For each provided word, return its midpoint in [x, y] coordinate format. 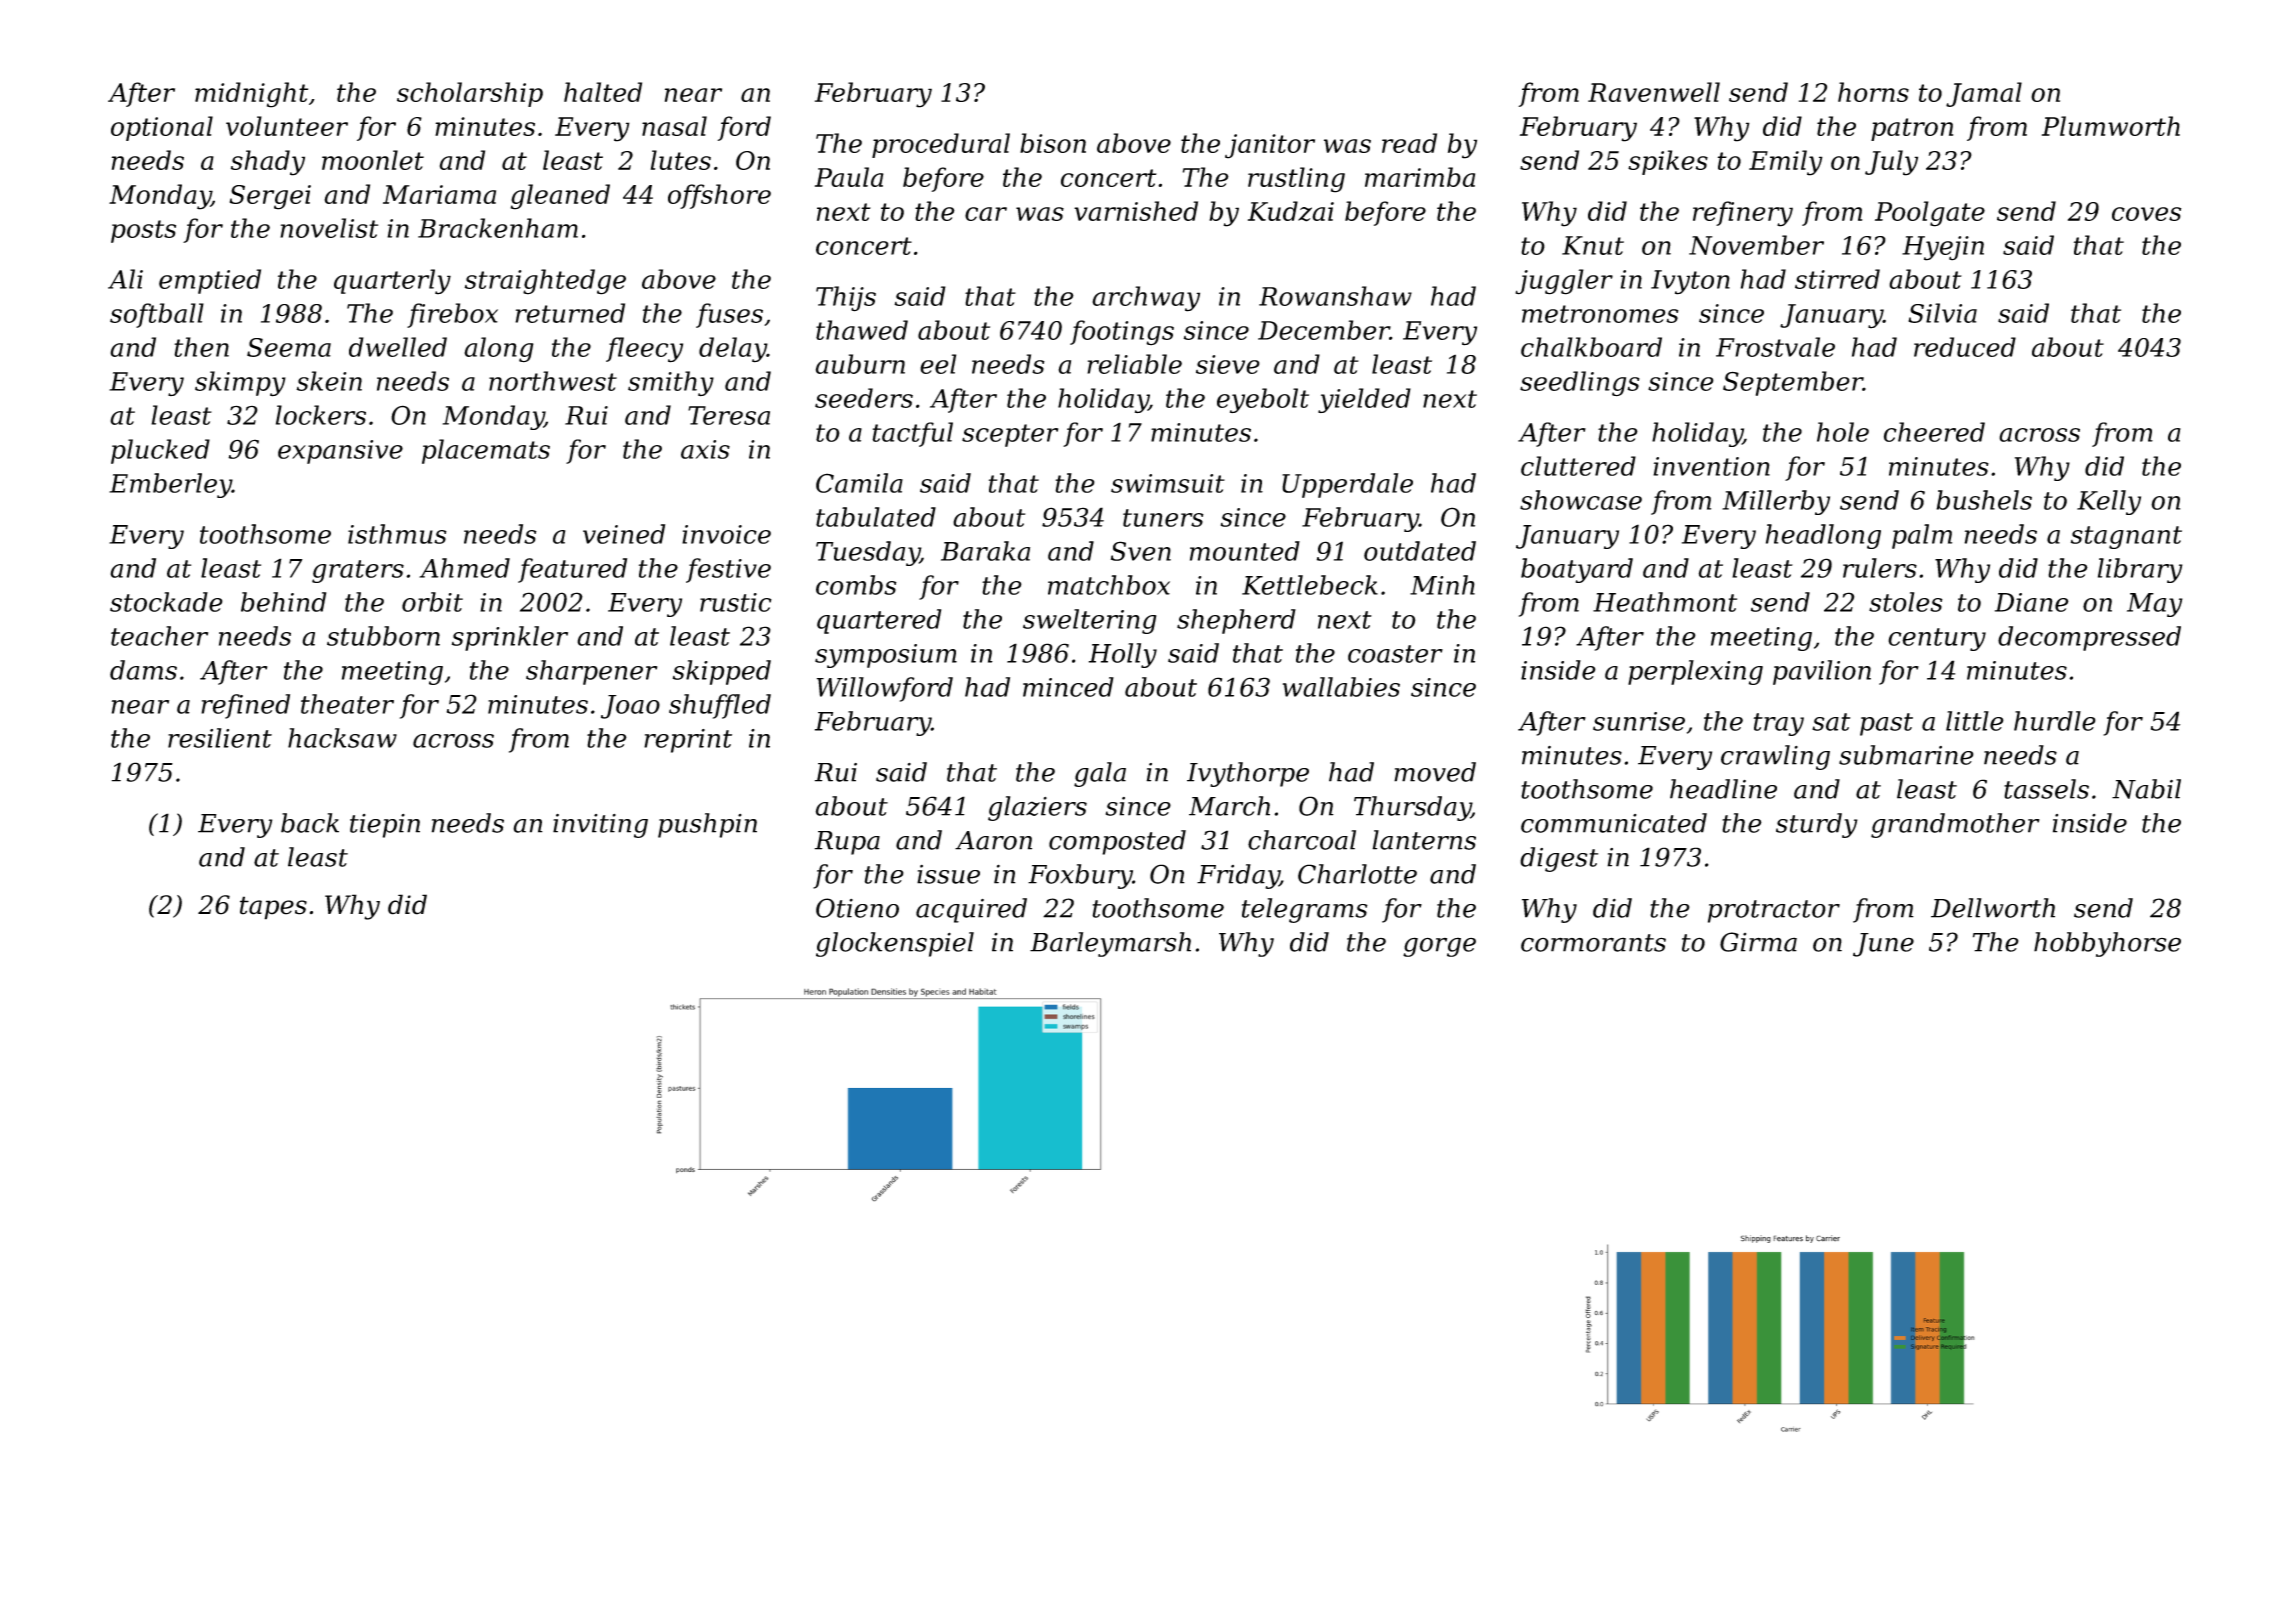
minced [1068, 687]
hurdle [2055, 721]
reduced [1965, 347]
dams [143, 670]
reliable [1134, 364]
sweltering [1089, 621]
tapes [273, 908]
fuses [729, 315]
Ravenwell [1654, 92]
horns [1873, 92]
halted [603, 92]
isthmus [397, 534]
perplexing [1695, 672]
